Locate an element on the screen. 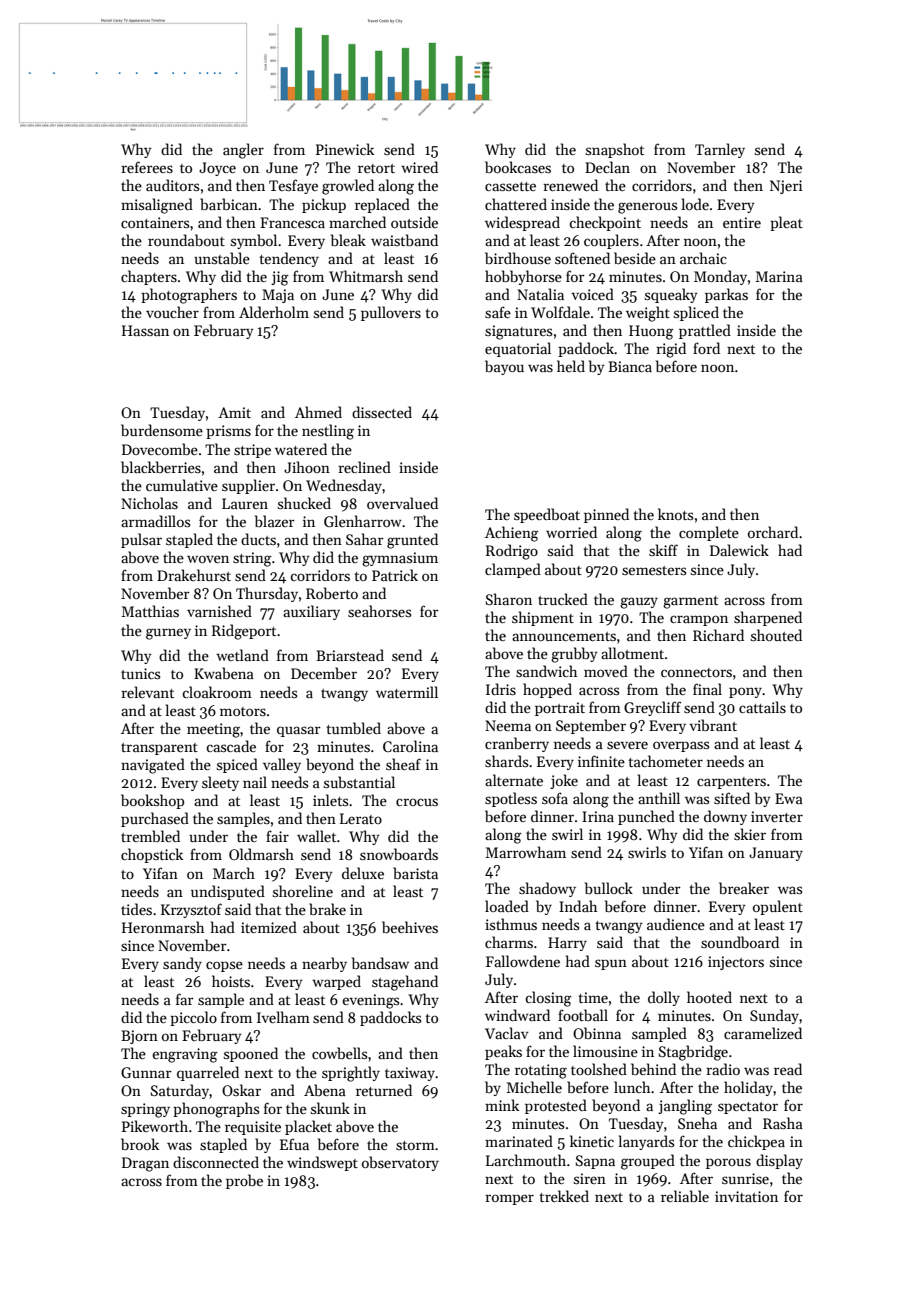 The height and width of the screenshot is (1314, 924). auditors is located at coordinates (172, 185).
